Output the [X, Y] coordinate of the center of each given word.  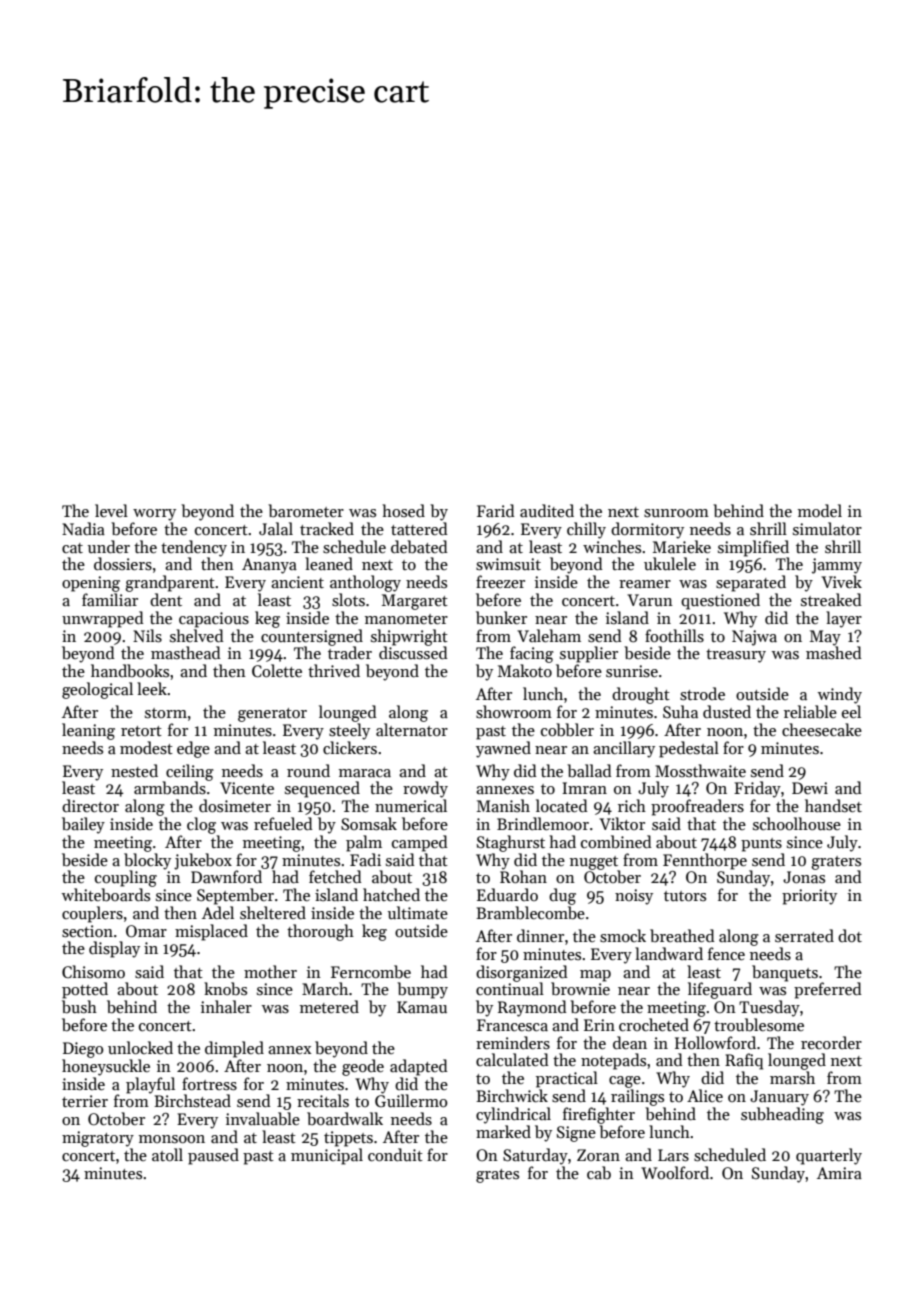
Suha [680, 711]
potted [85, 990]
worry [154, 515]
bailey [83, 825]
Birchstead [192, 1101]
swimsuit [508, 564]
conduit [395, 1154]
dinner [540, 935]
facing [532, 654]
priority [809, 897]
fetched [335, 876]
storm [166, 713]
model [820, 510]
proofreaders [697, 807]
